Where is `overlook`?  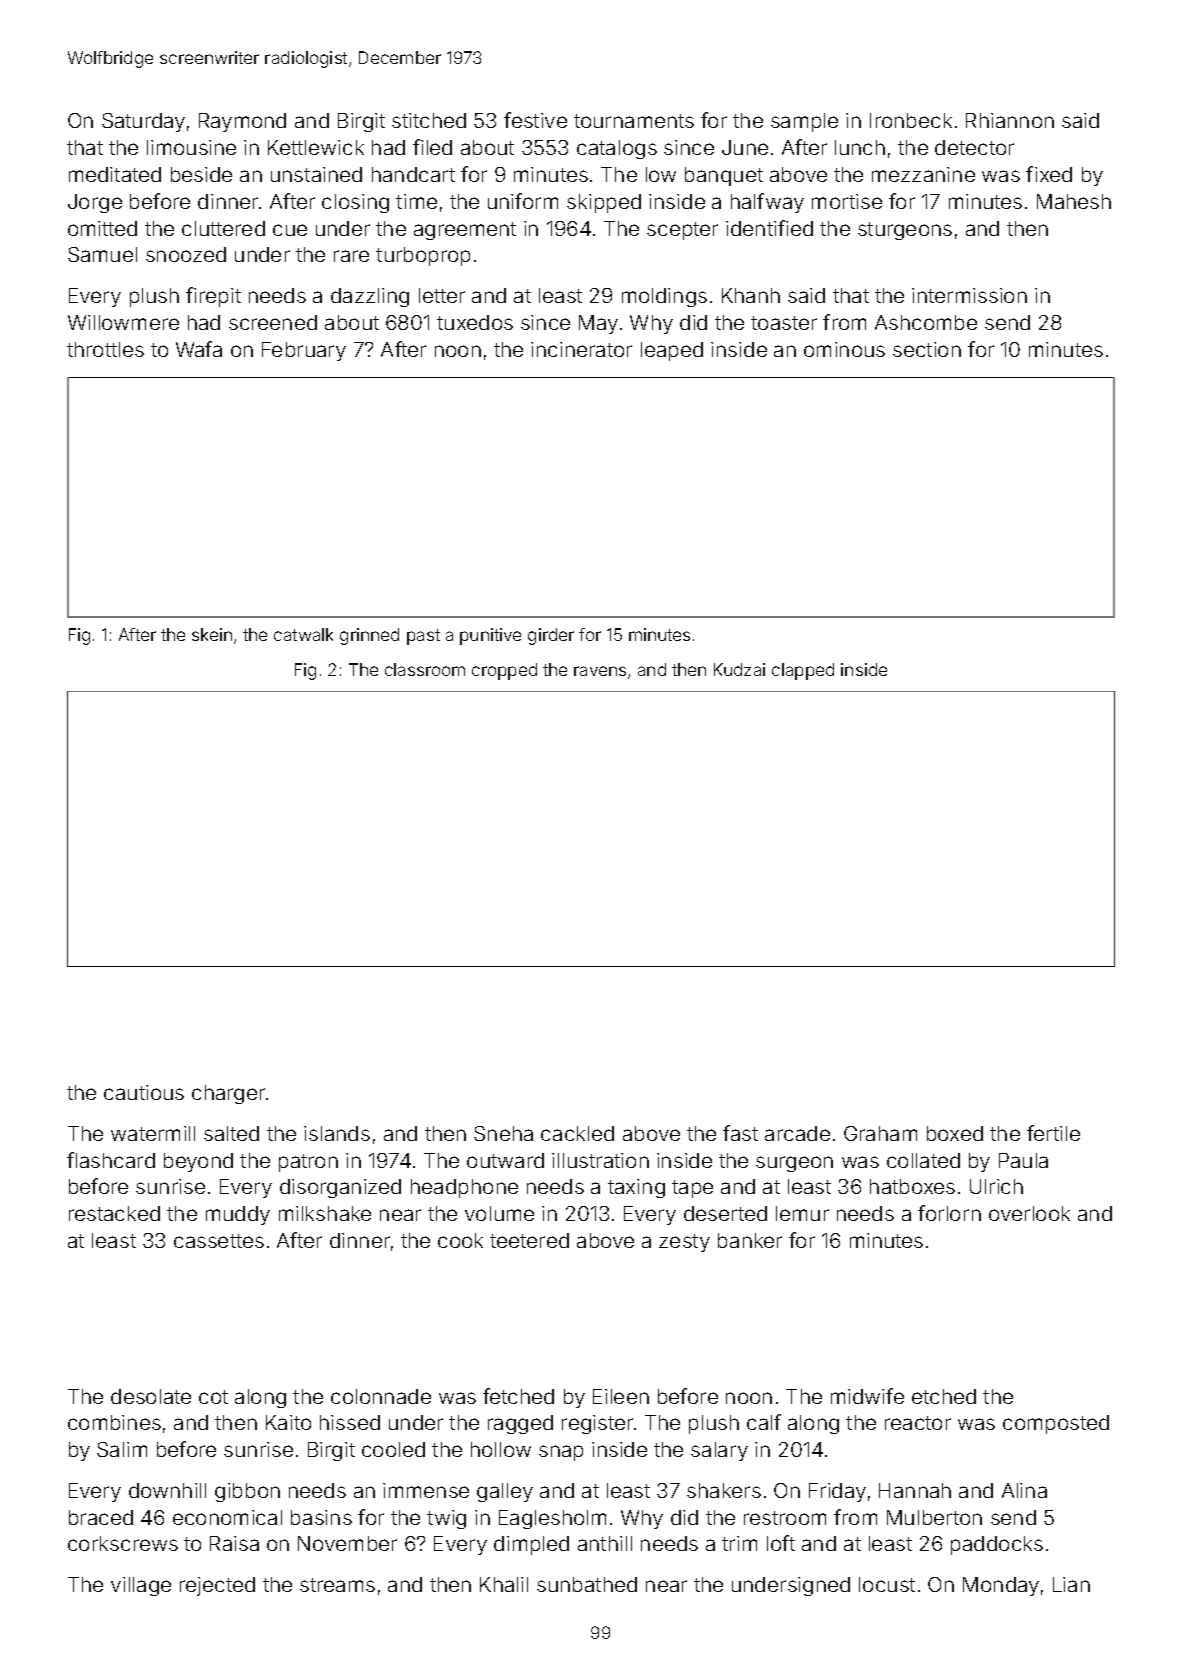
overlook is located at coordinates (1029, 1213).
